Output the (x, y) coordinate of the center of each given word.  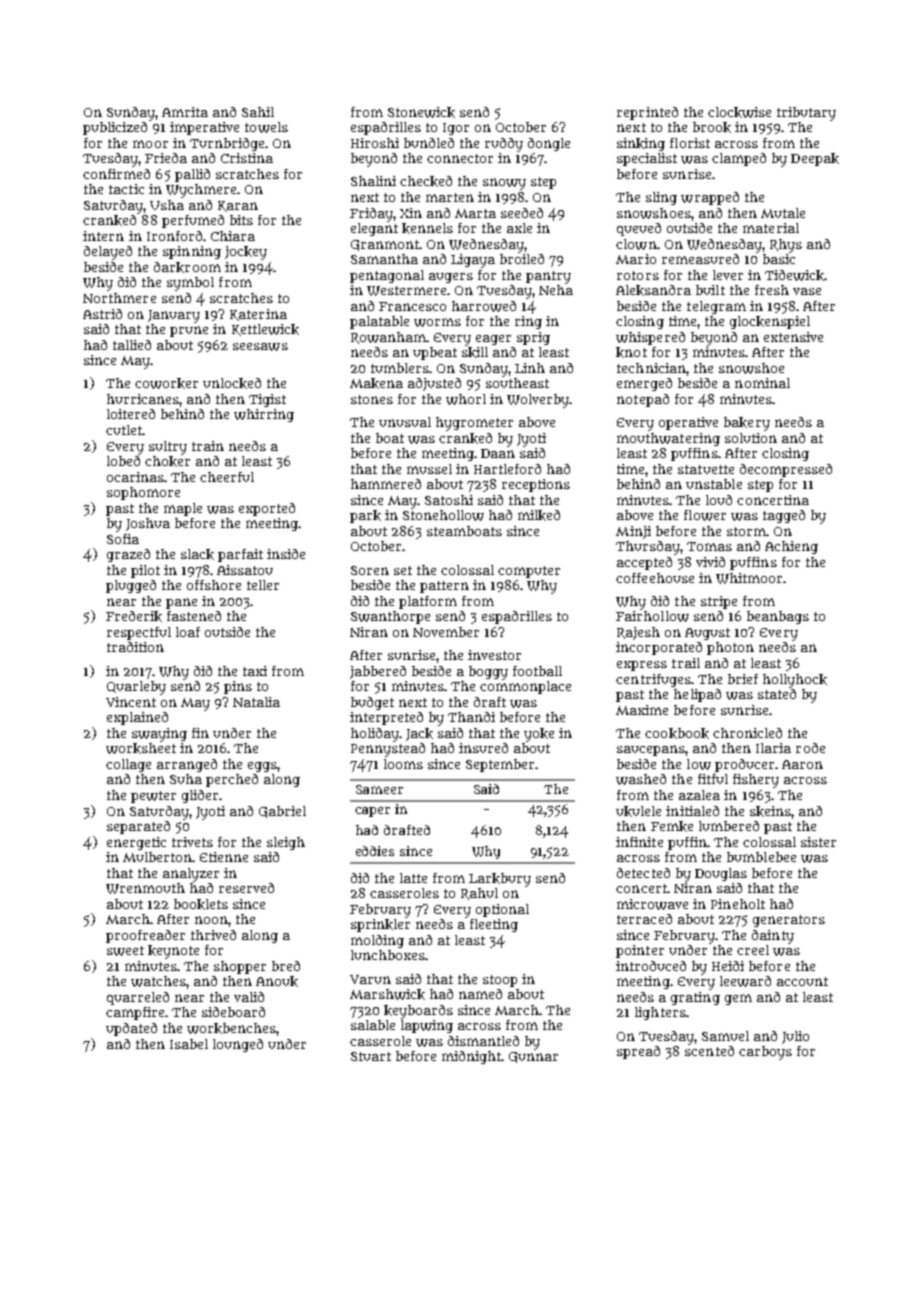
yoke (539, 735)
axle (519, 228)
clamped (739, 159)
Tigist (267, 400)
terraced (644, 919)
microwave (652, 904)
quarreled (138, 998)
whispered (650, 338)
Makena (376, 383)
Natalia (256, 702)
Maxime (642, 710)
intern (103, 236)
